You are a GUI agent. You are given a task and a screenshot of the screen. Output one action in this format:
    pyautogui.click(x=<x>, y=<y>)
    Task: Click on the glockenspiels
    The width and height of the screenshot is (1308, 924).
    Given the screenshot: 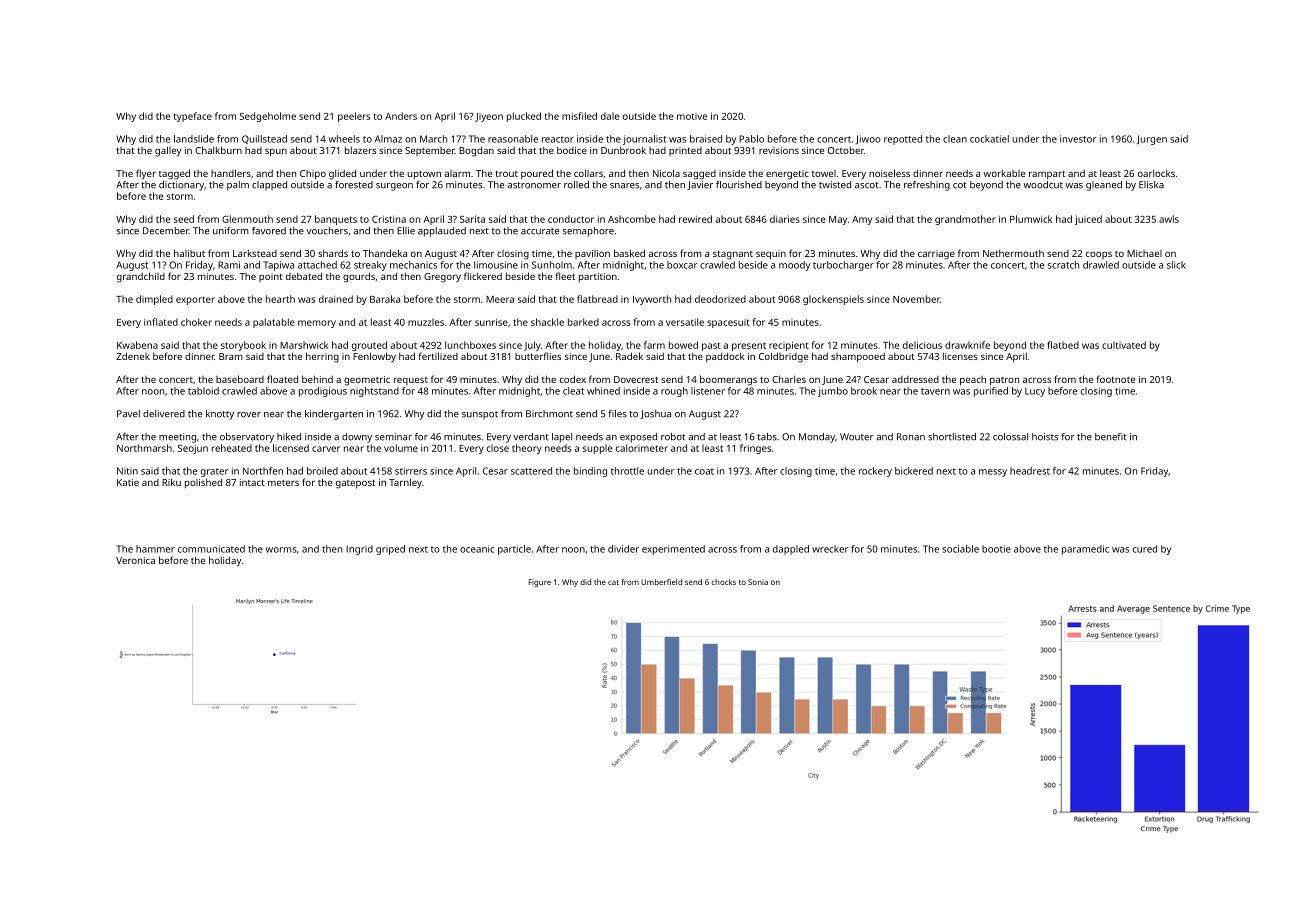 What is the action you would take?
    pyautogui.click(x=833, y=300)
